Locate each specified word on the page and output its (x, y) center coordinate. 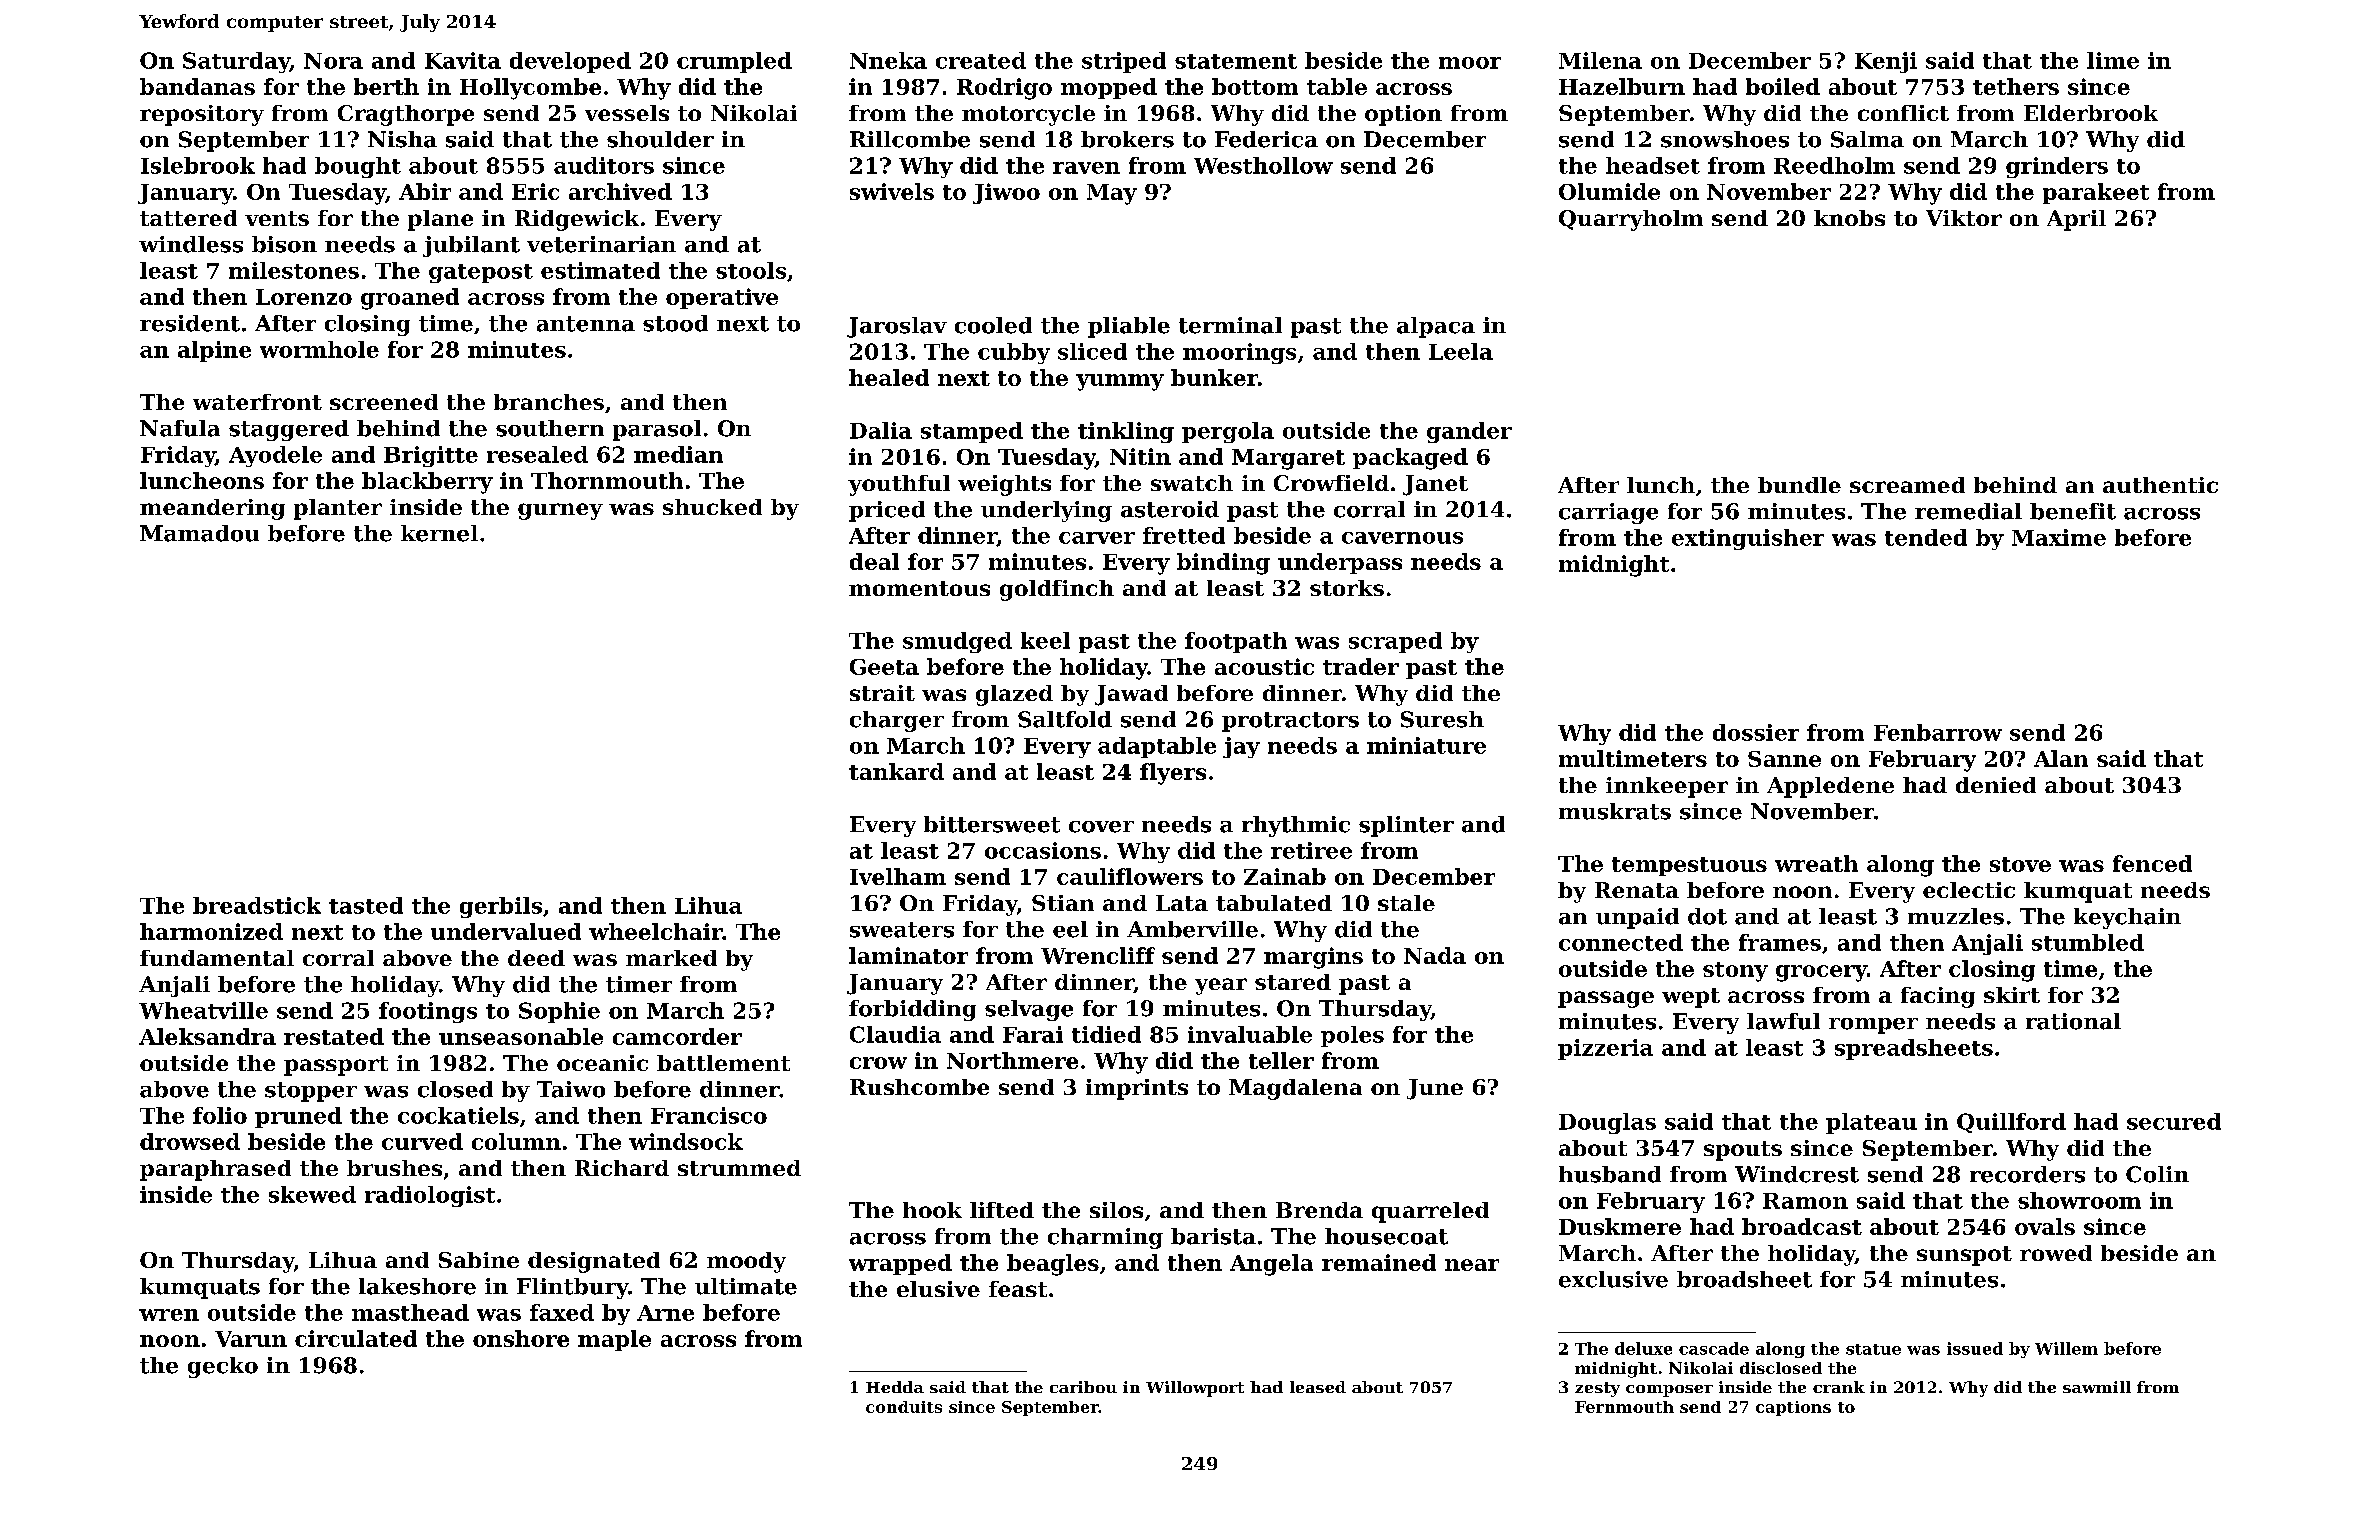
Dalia (881, 430)
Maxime (2059, 537)
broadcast (1802, 1226)
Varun (251, 1339)
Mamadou (199, 533)
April (2076, 220)
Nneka (888, 60)
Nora (333, 61)
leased (1318, 1387)
